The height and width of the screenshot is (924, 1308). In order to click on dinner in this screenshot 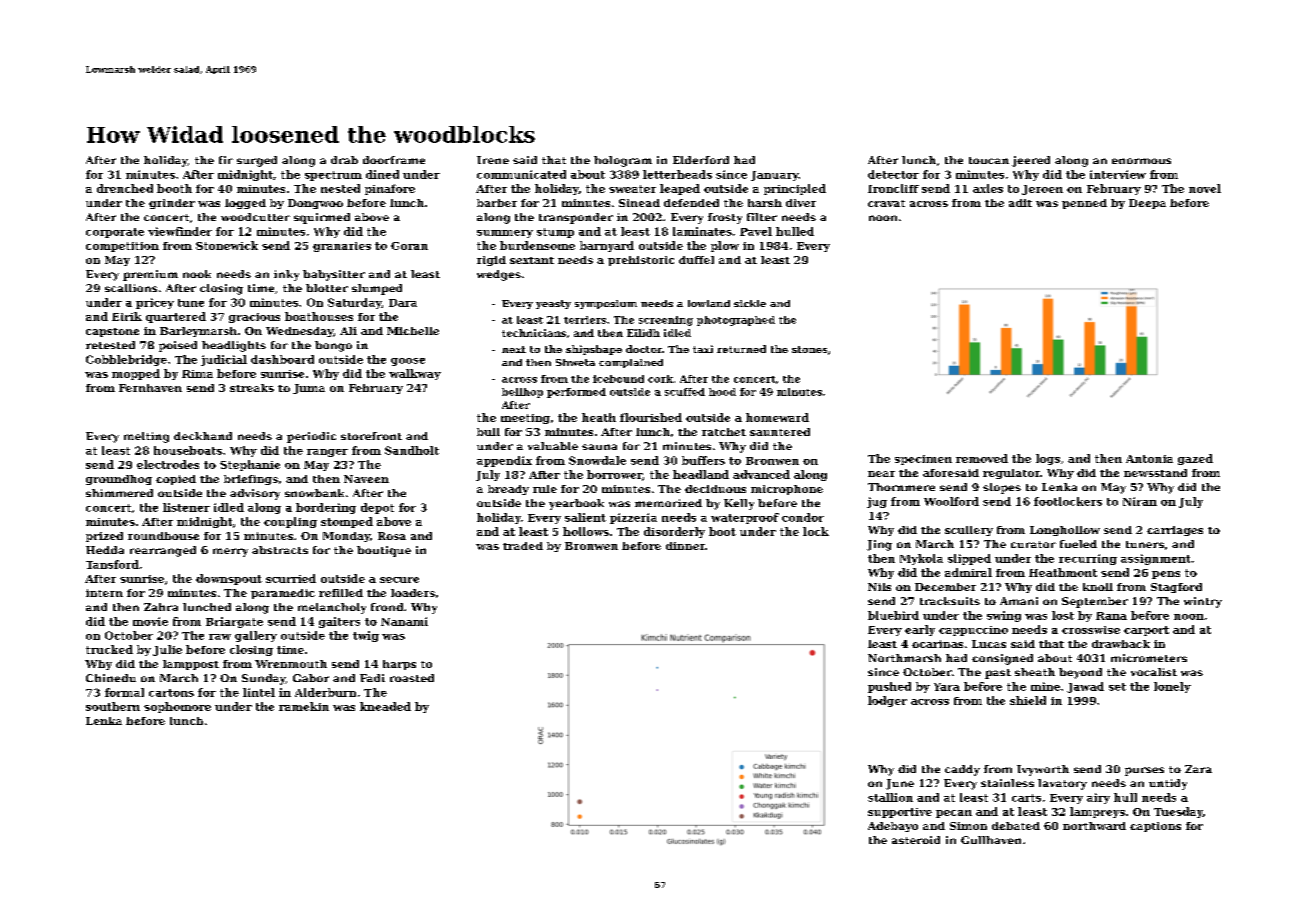, I will do `click(685, 546)`.
